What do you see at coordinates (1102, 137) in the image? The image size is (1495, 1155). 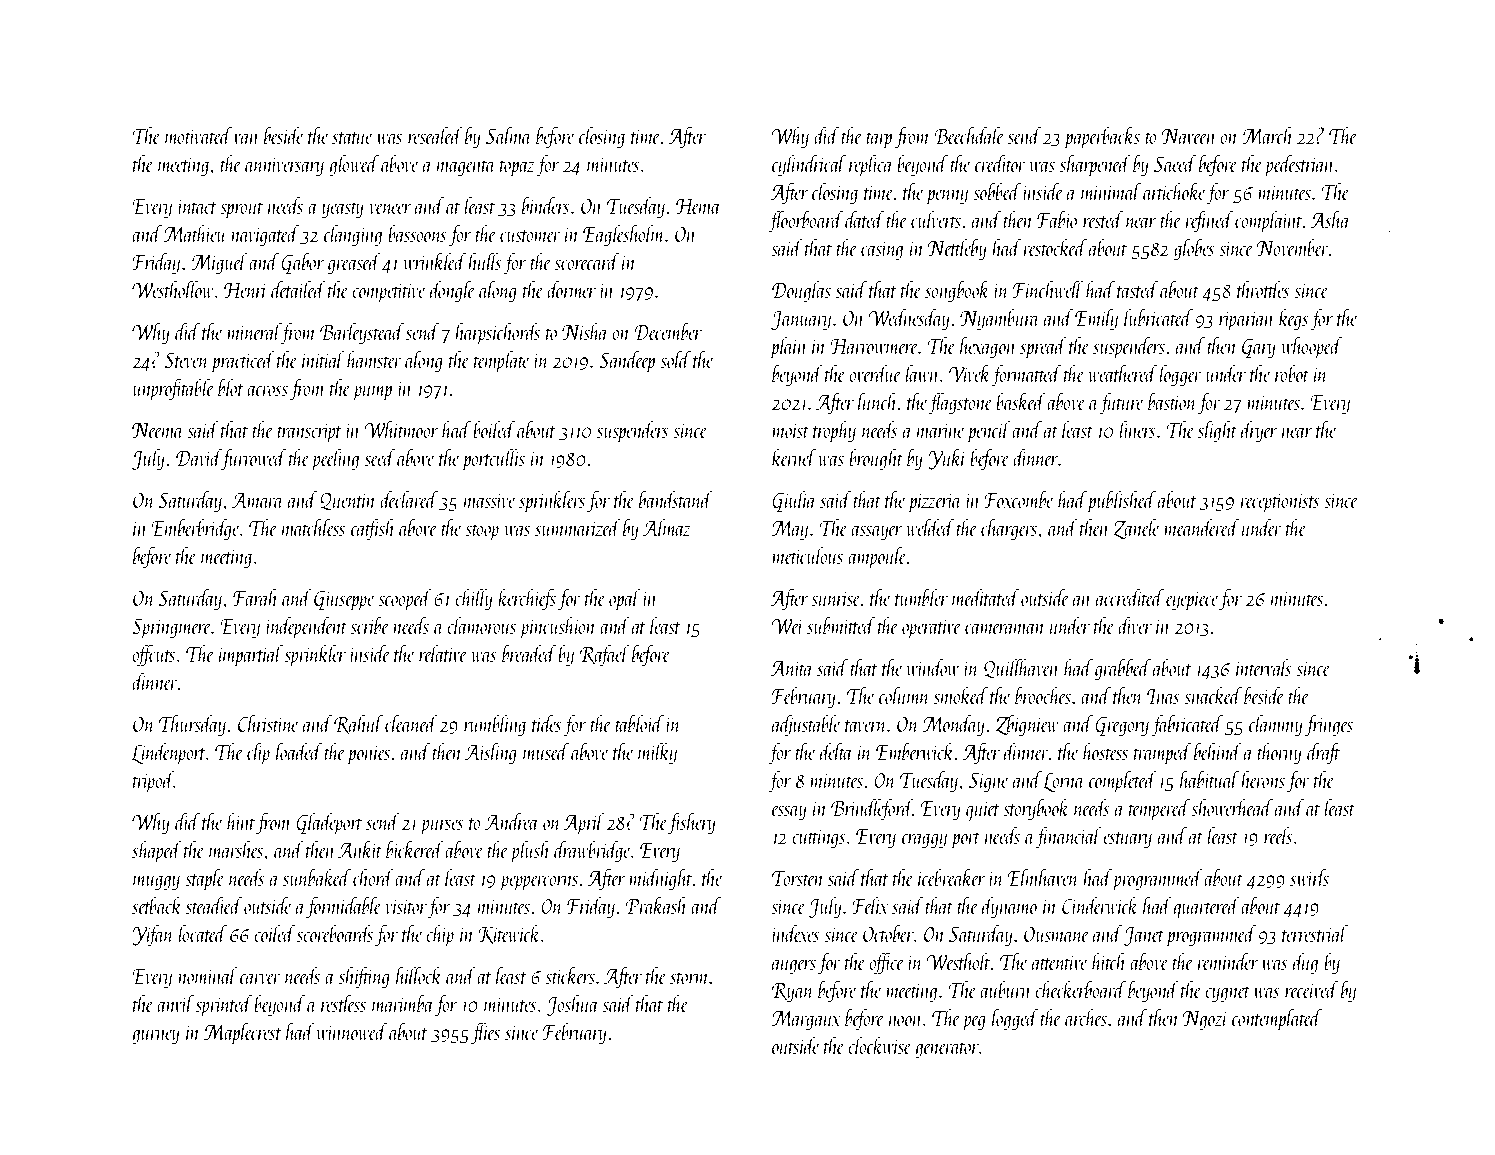 I see `paperbacks` at bounding box center [1102, 137].
